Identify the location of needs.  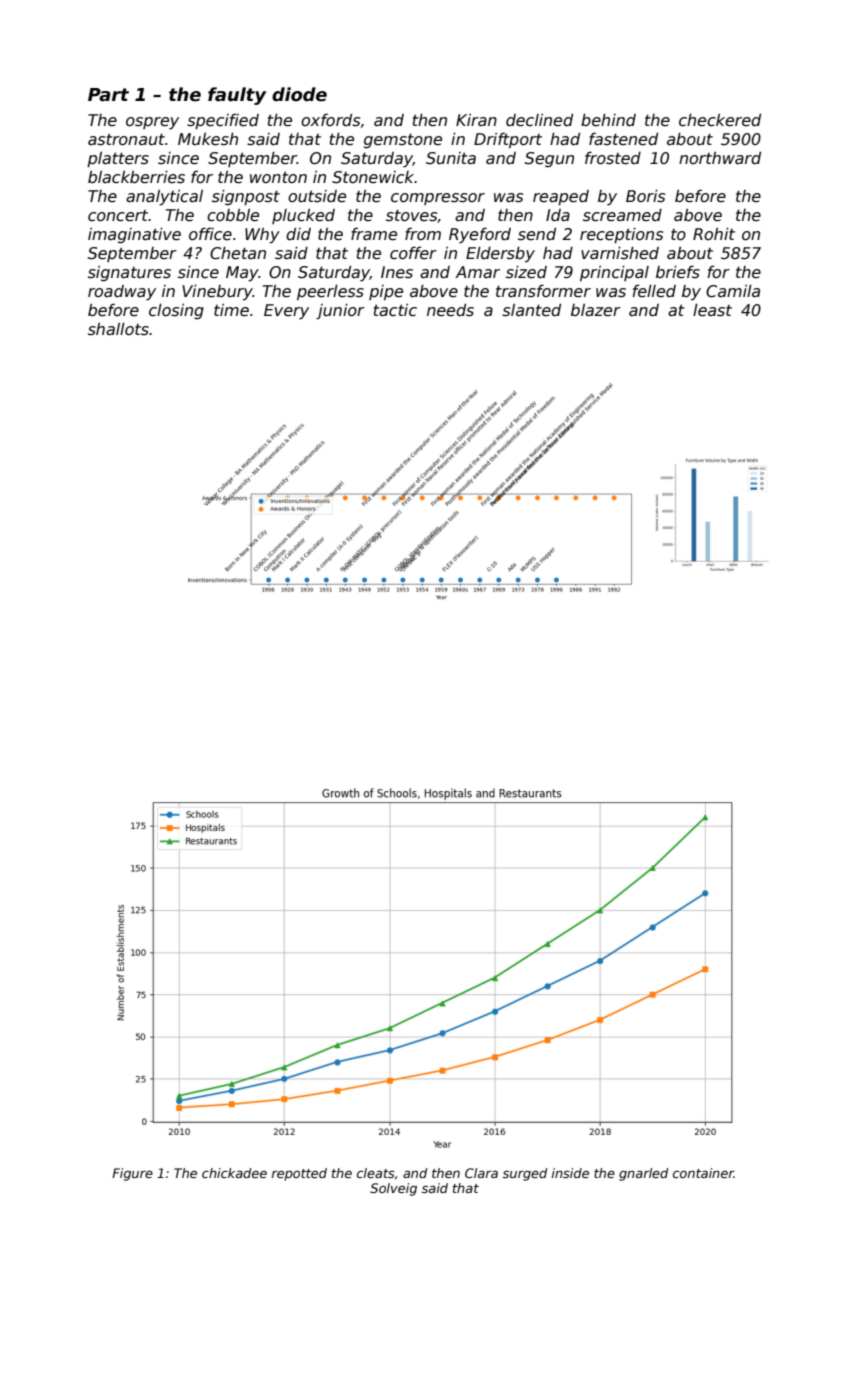
(450, 310).
